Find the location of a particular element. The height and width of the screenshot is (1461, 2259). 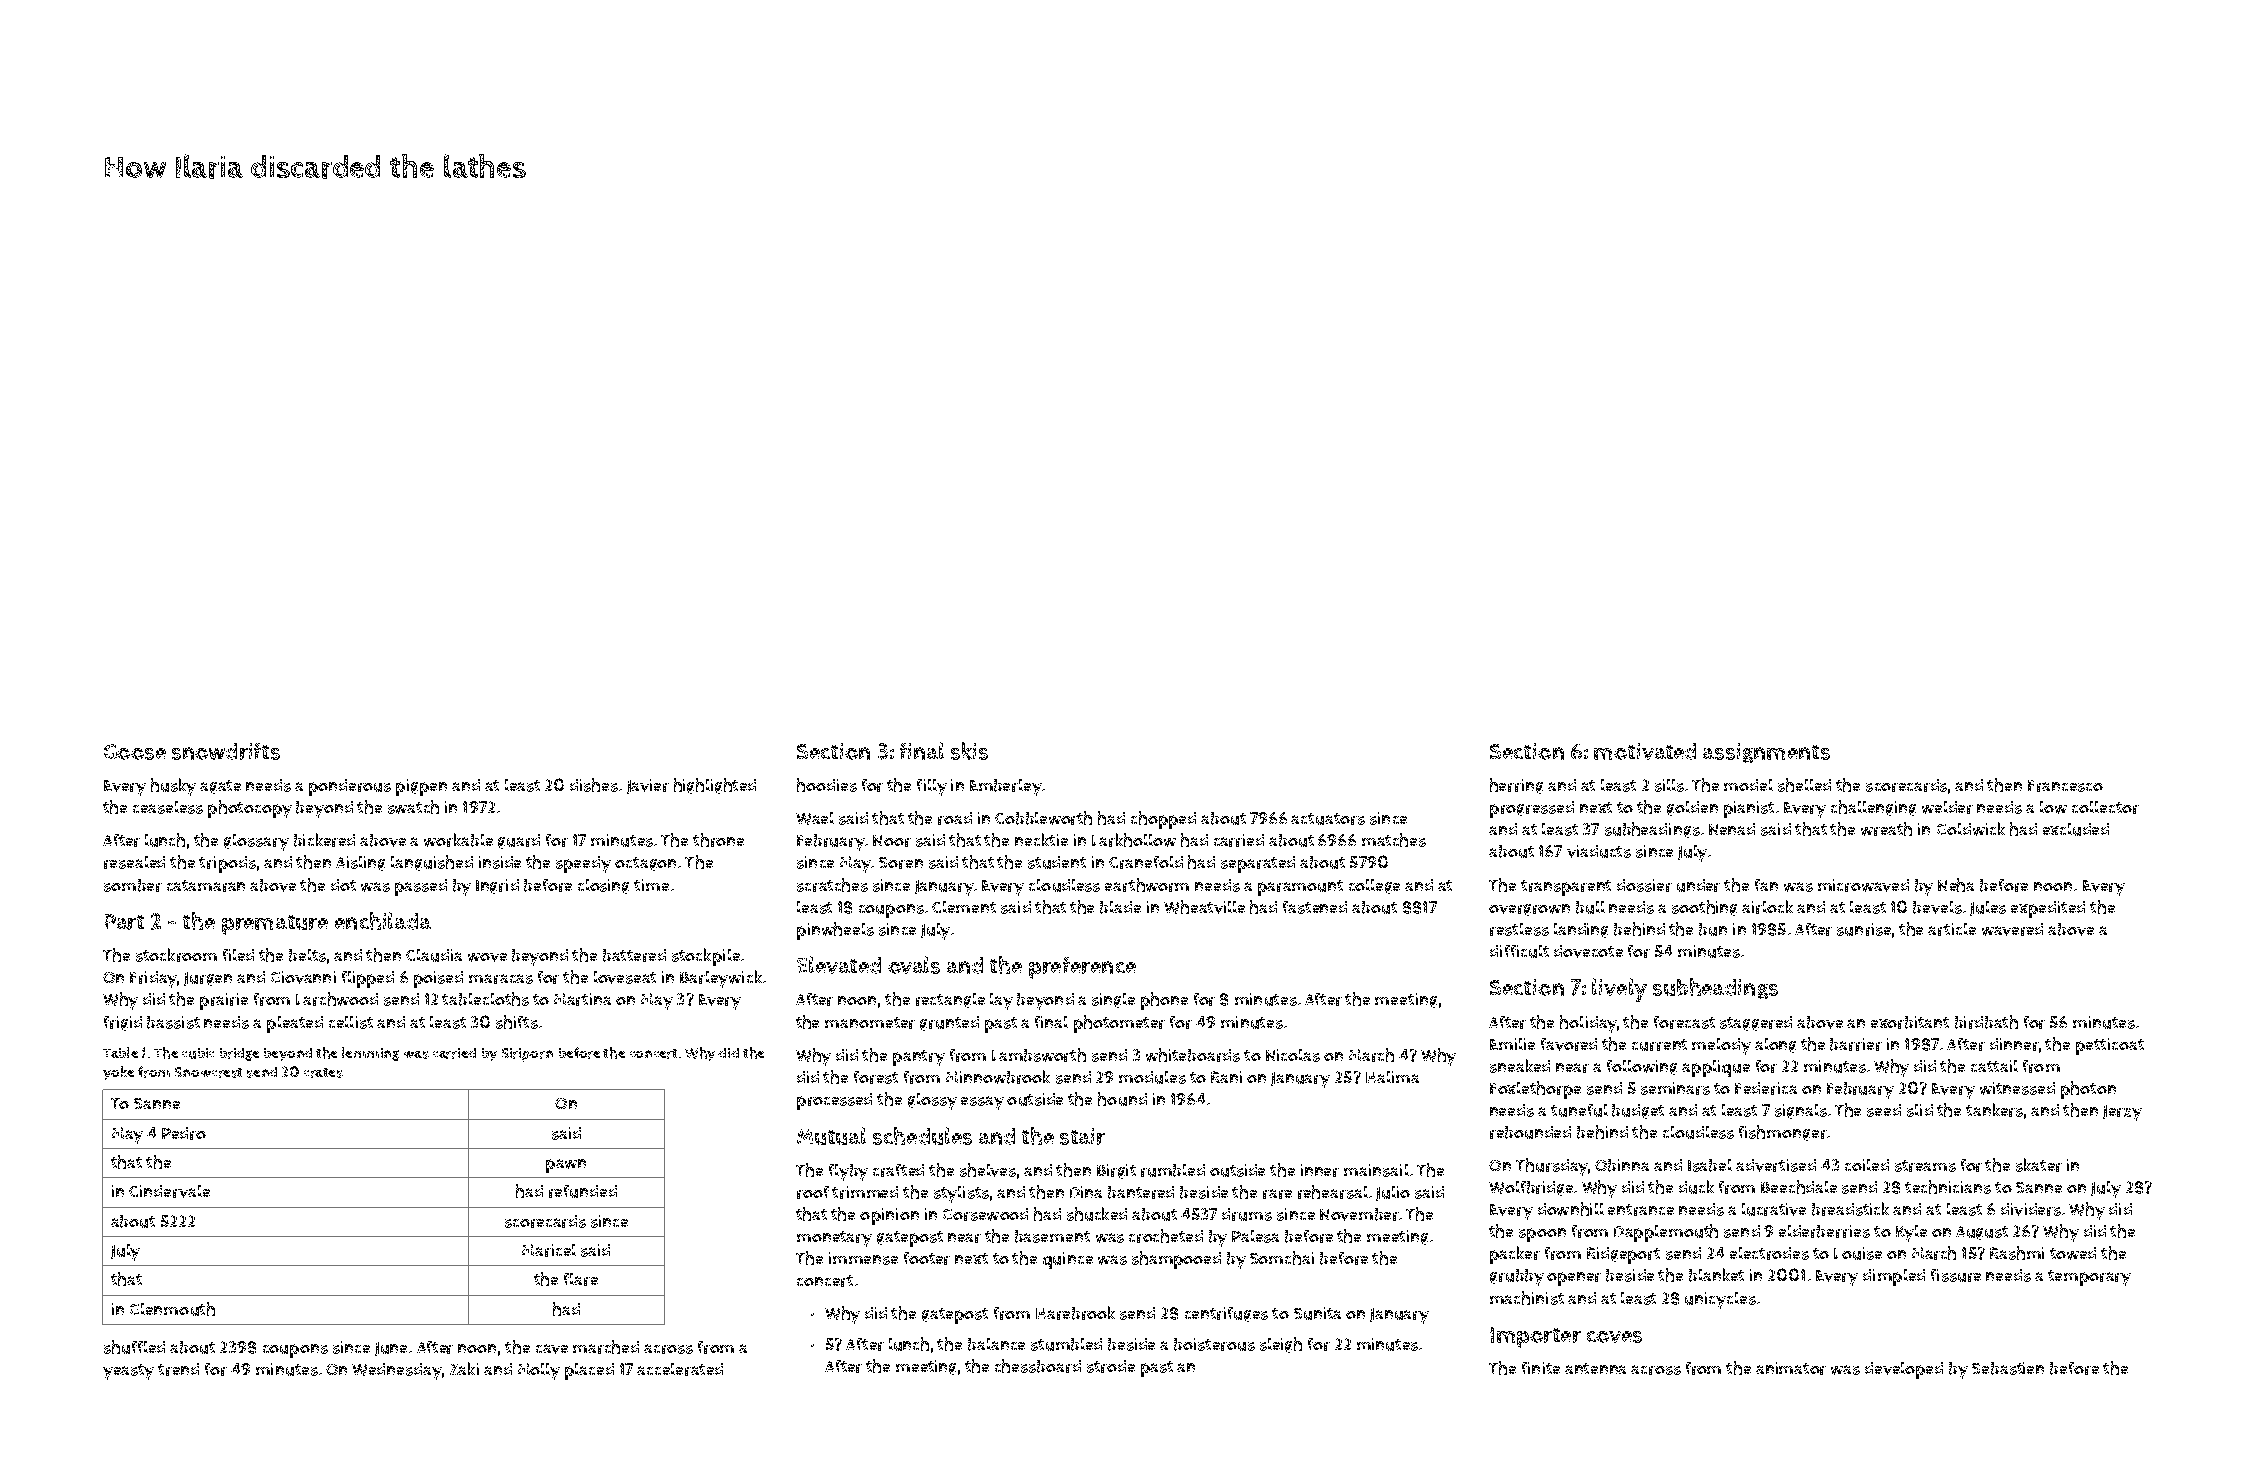

photometer is located at coordinates (1119, 1024).
